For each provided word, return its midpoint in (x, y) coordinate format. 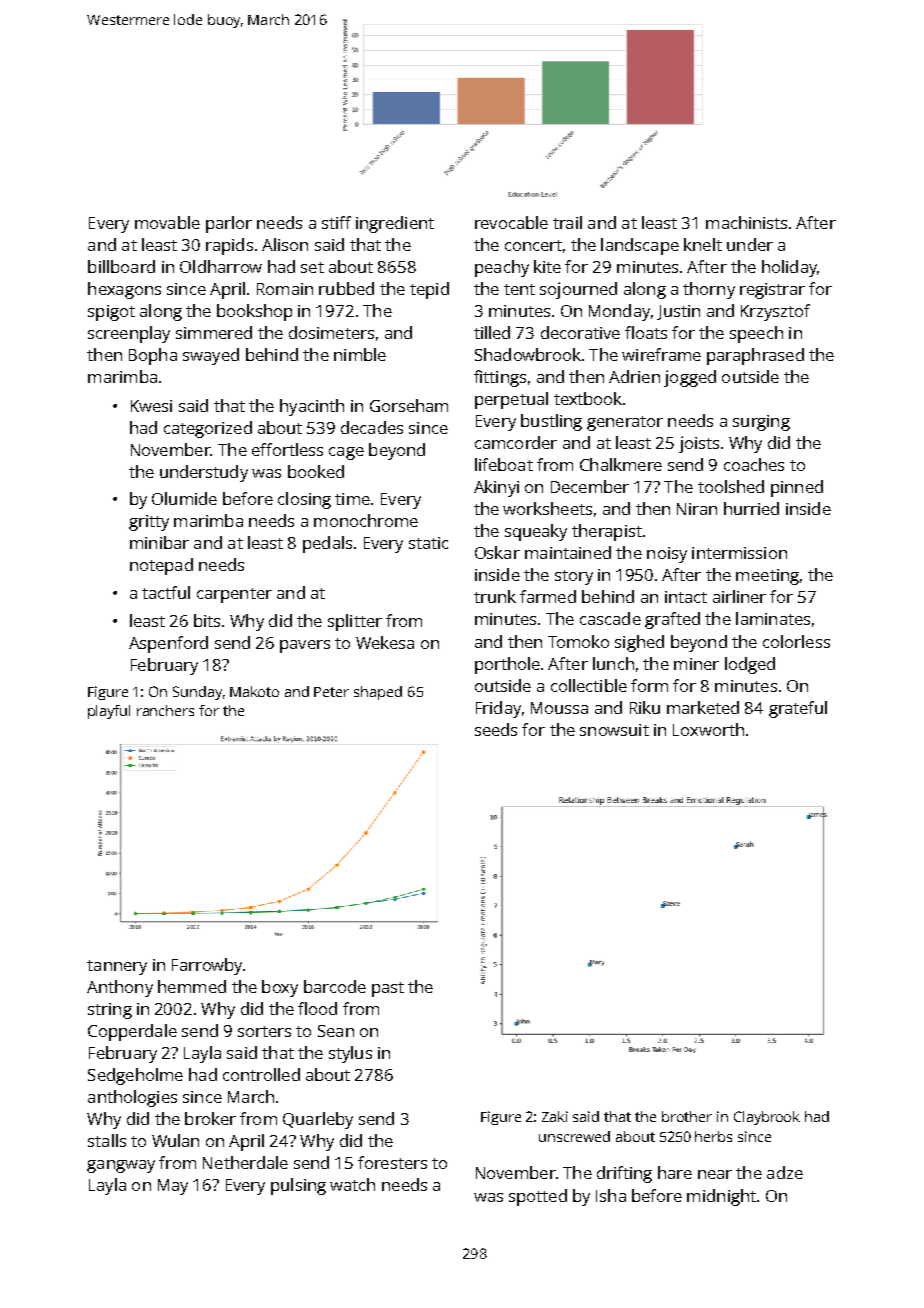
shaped (378, 693)
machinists (746, 222)
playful (109, 712)
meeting (767, 577)
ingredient (395, 224)
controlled (261, 1074)
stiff (336, 222)
